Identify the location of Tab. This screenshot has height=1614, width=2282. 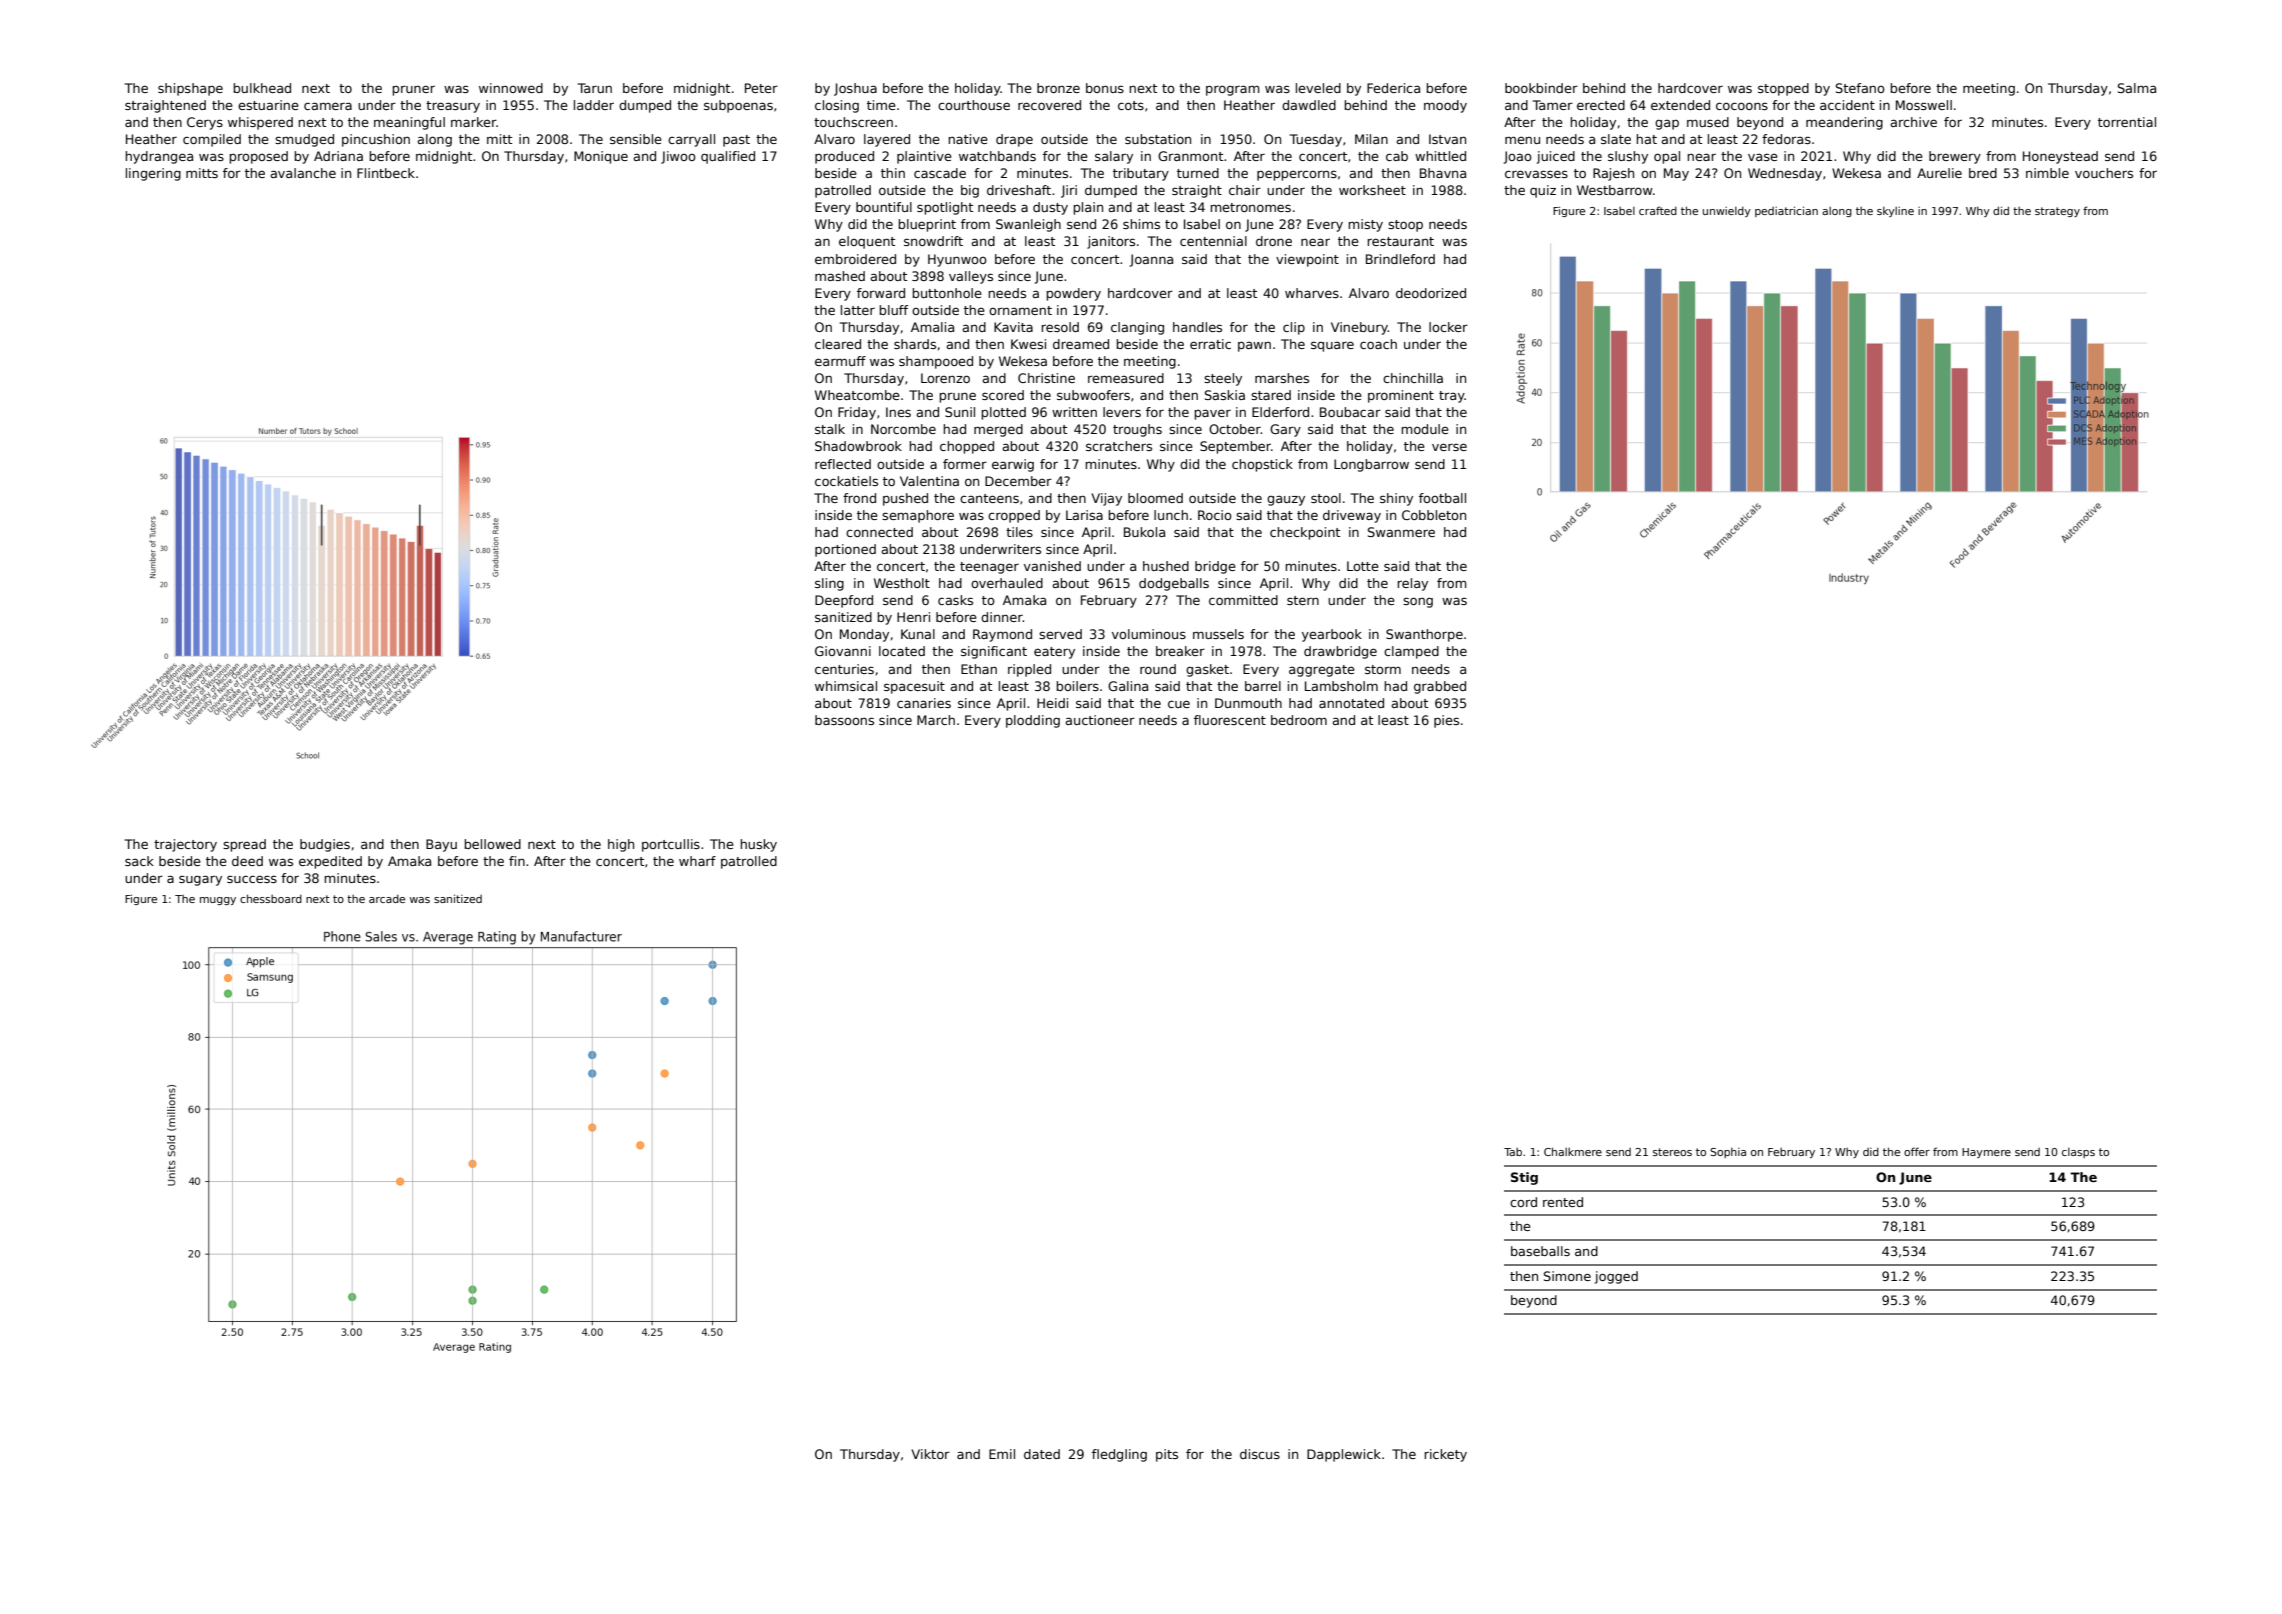
(1513, 1152).
